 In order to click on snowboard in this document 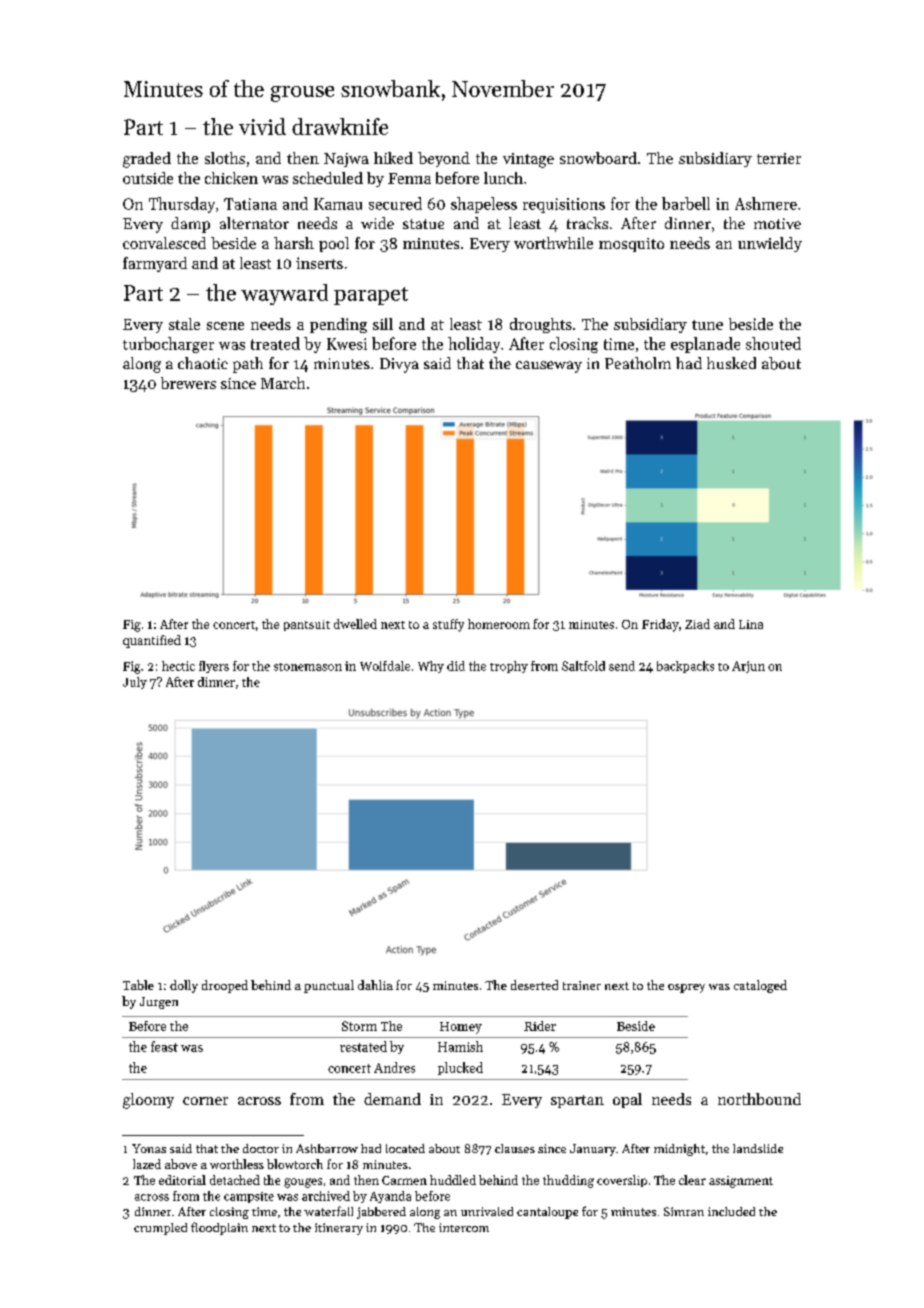, I will do `click(598, 158)`.
